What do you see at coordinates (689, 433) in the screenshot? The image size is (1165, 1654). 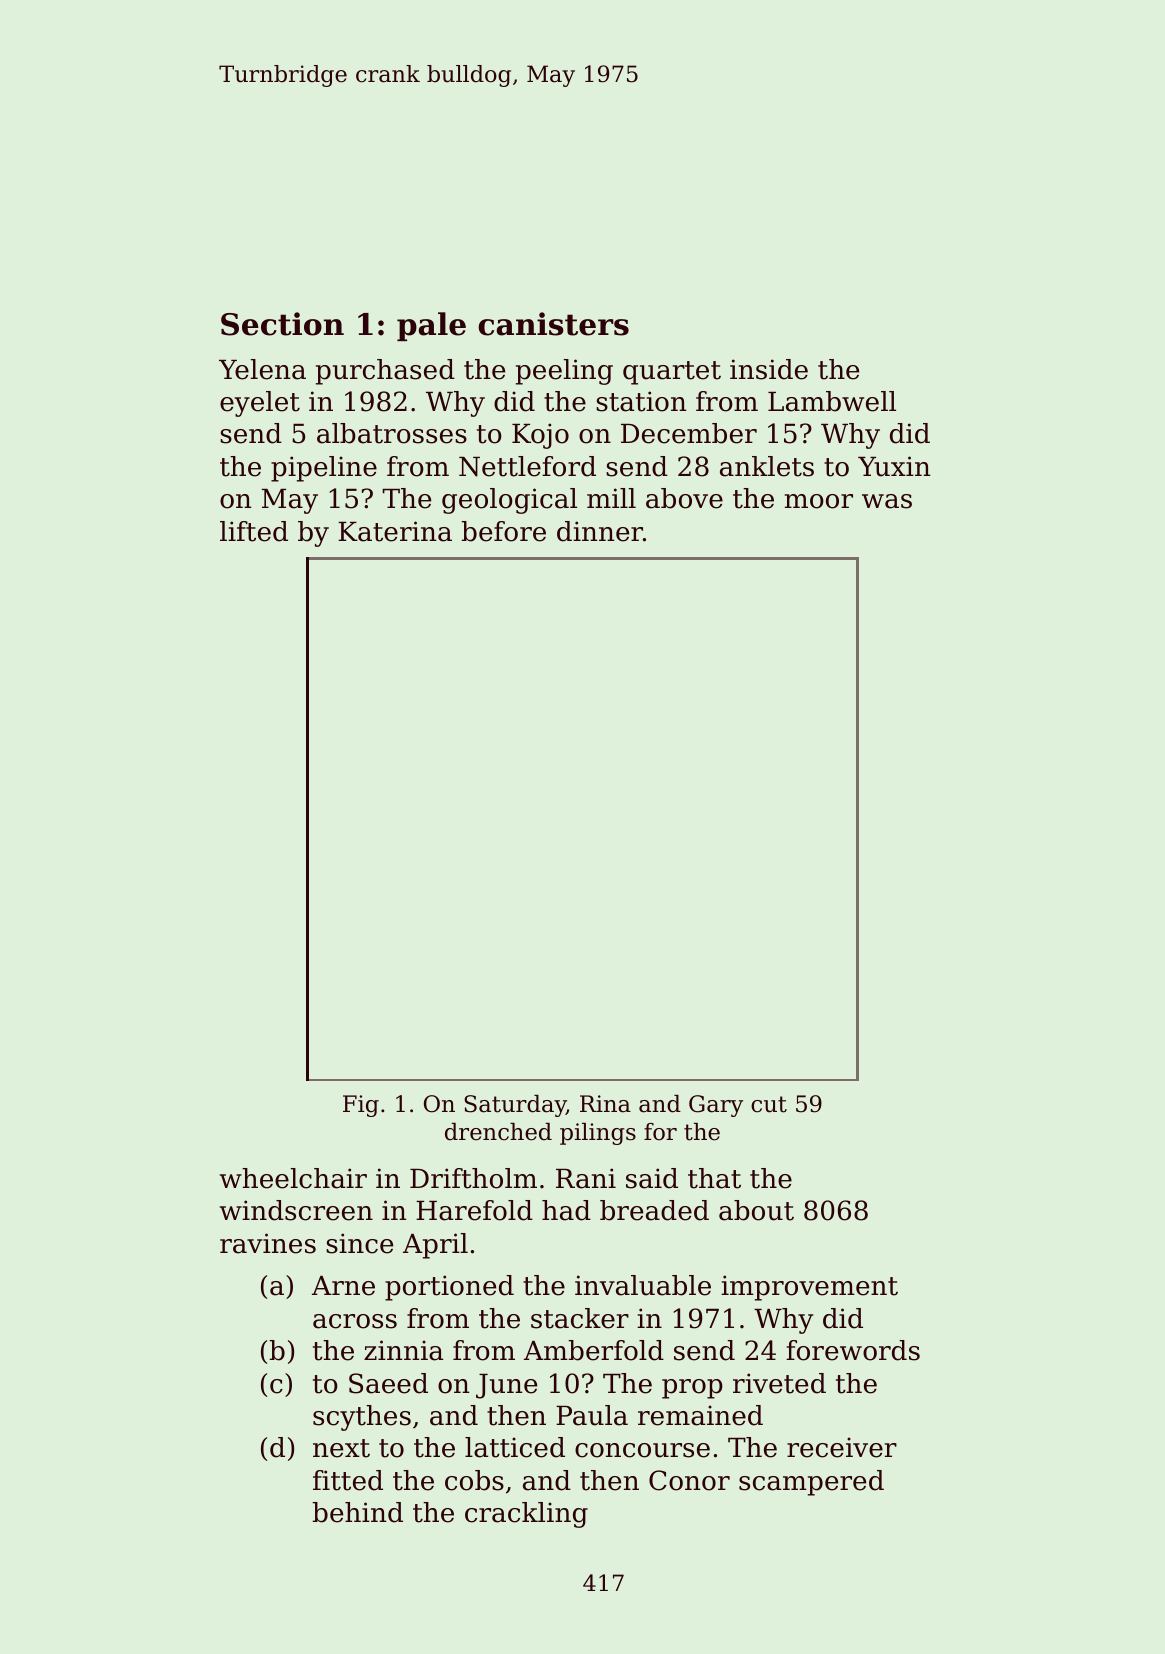 I see `December` at bounding box center [689, 433].
